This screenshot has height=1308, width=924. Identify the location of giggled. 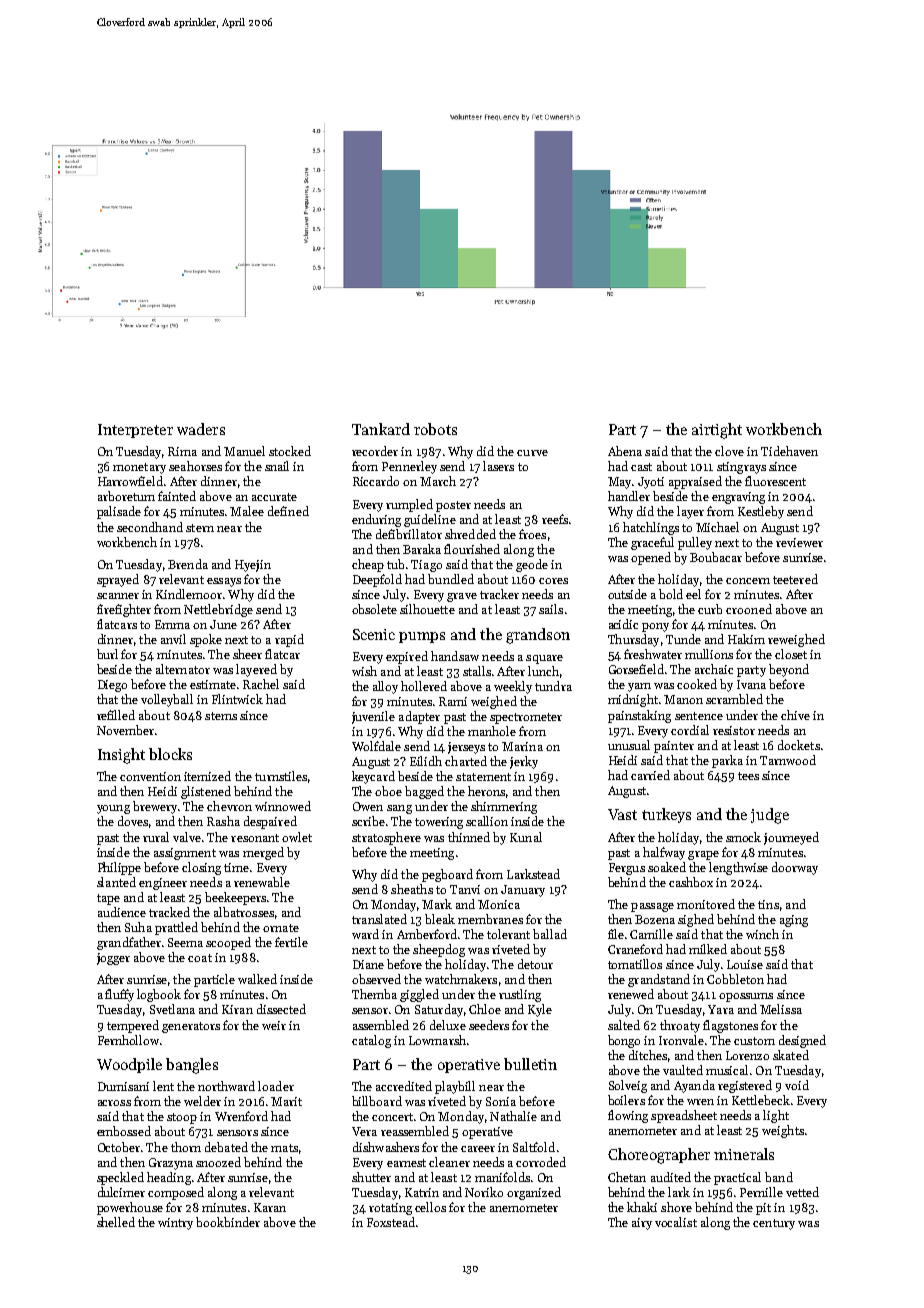
(419, 995).
